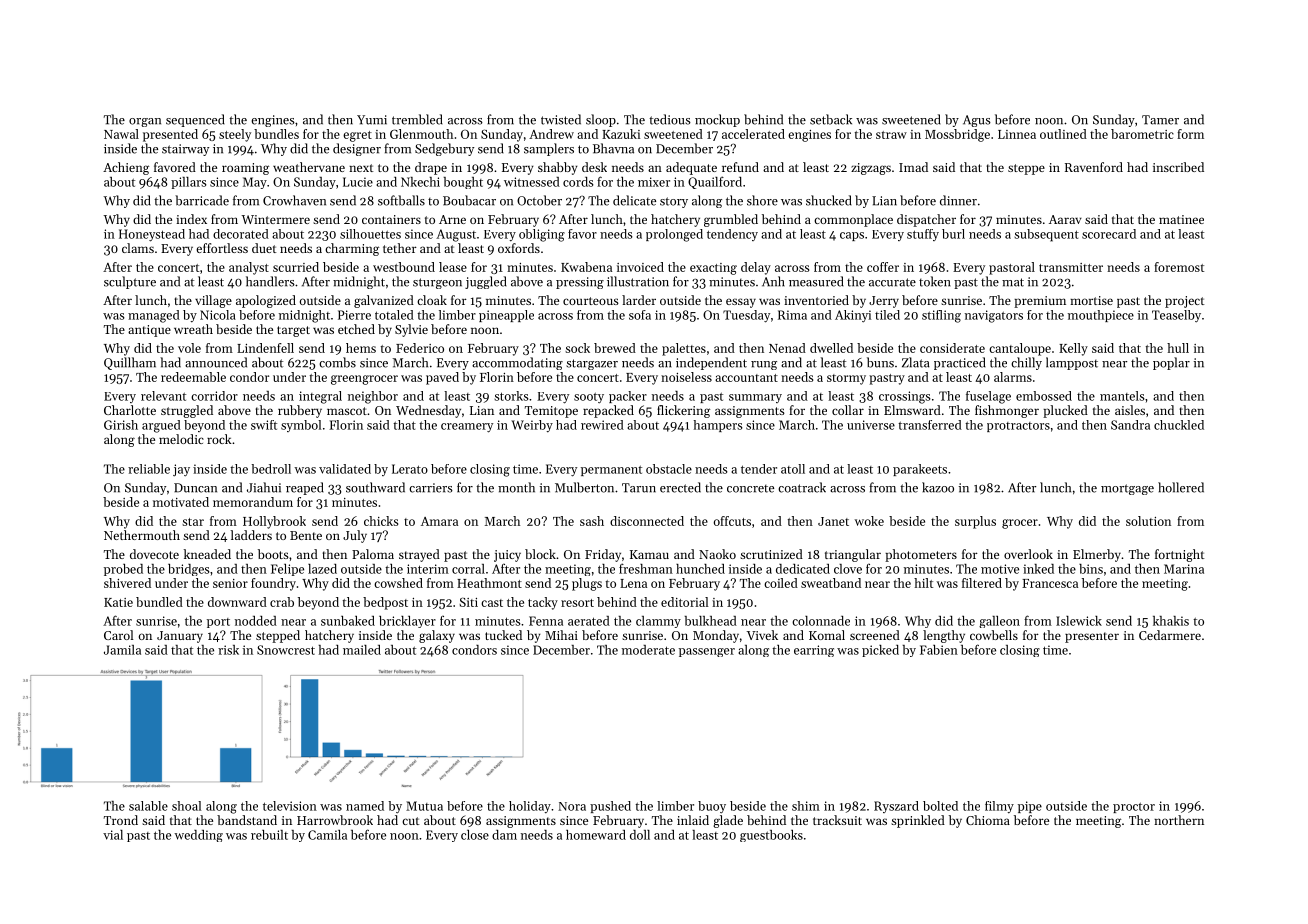 Image resolution: width=1308 pixels, height=924 pixels. I want to click on chuckled, so click(1179, 425).
